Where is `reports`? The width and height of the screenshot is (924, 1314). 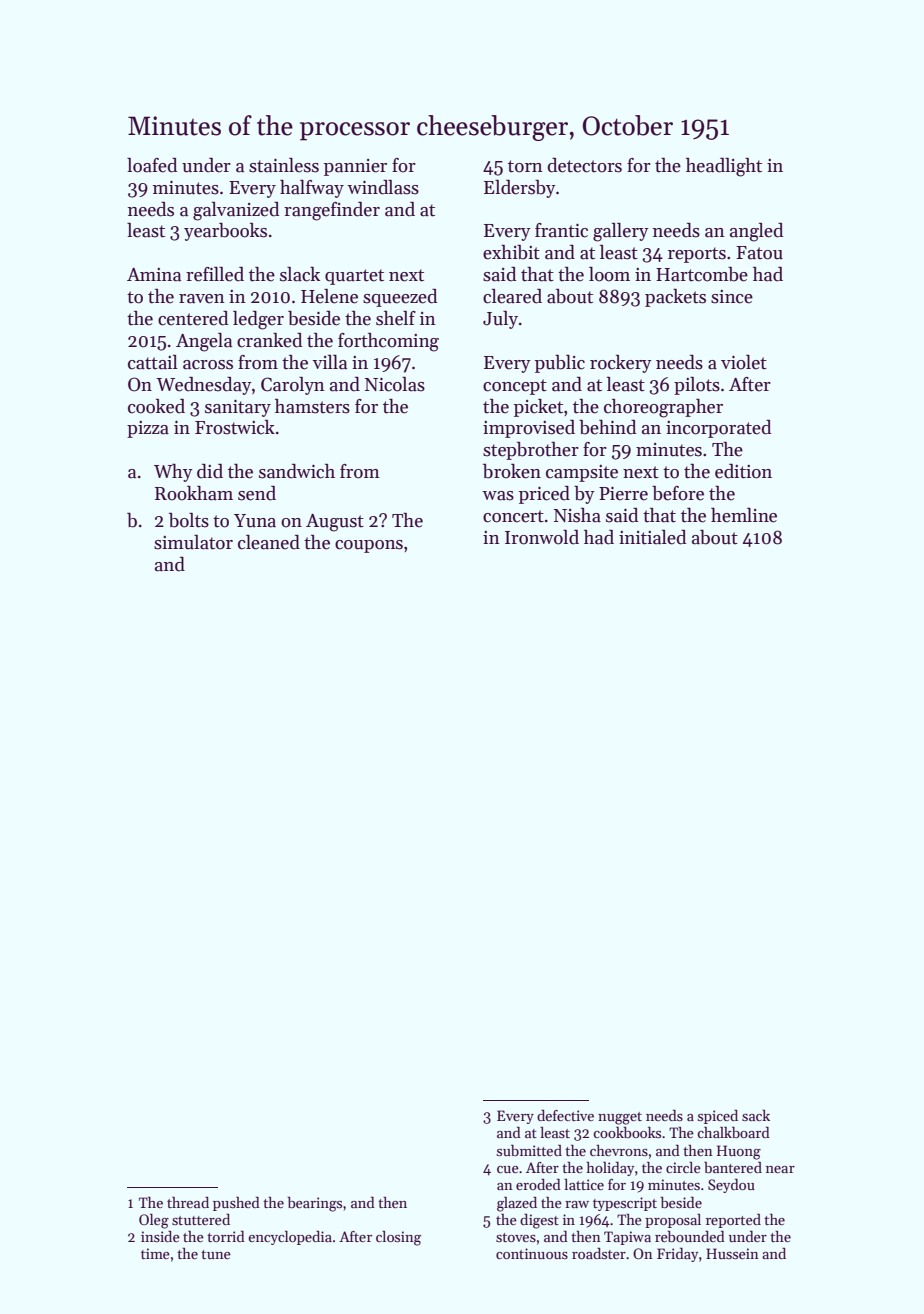
reports is located at coordinates (697, 255).
